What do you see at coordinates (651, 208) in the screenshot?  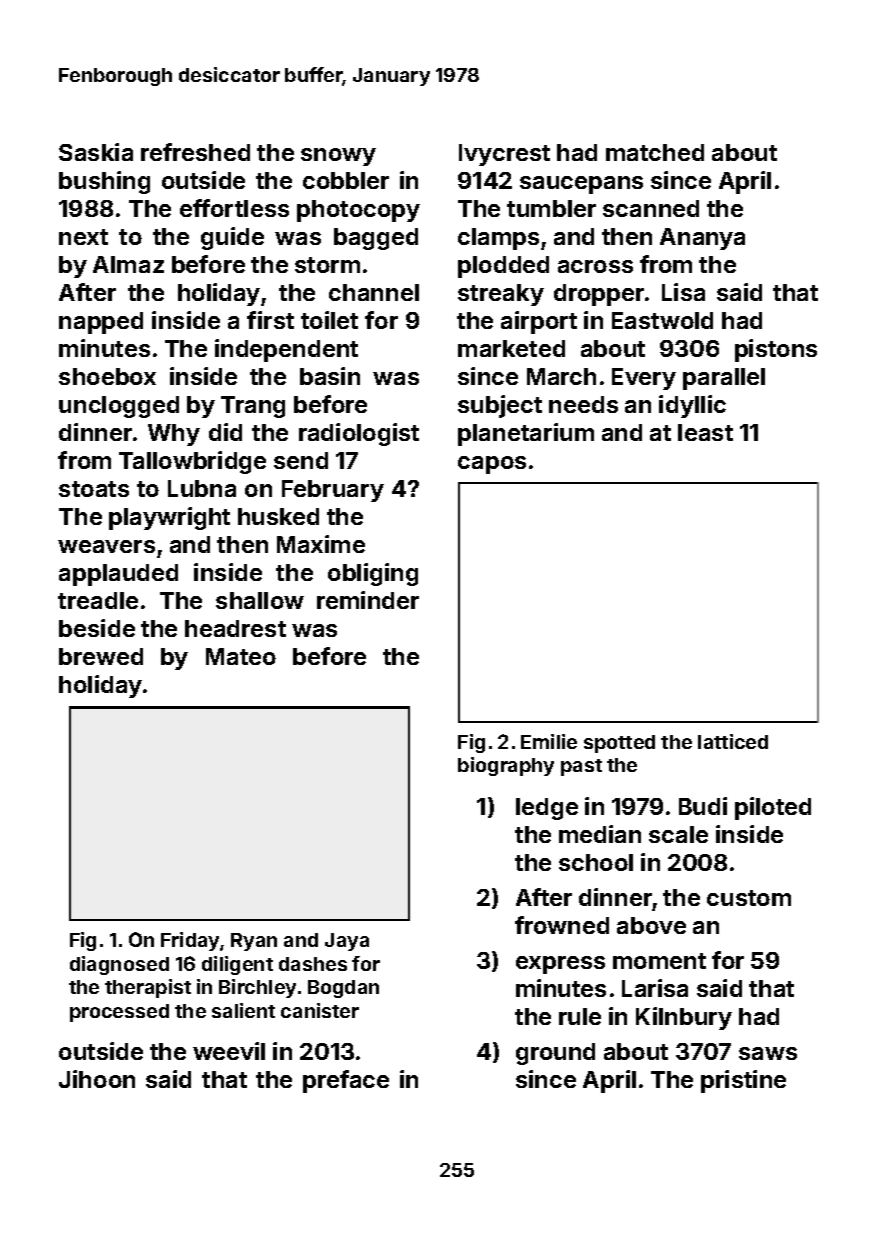 I see `scanned` at bounding box center [651, 208].
